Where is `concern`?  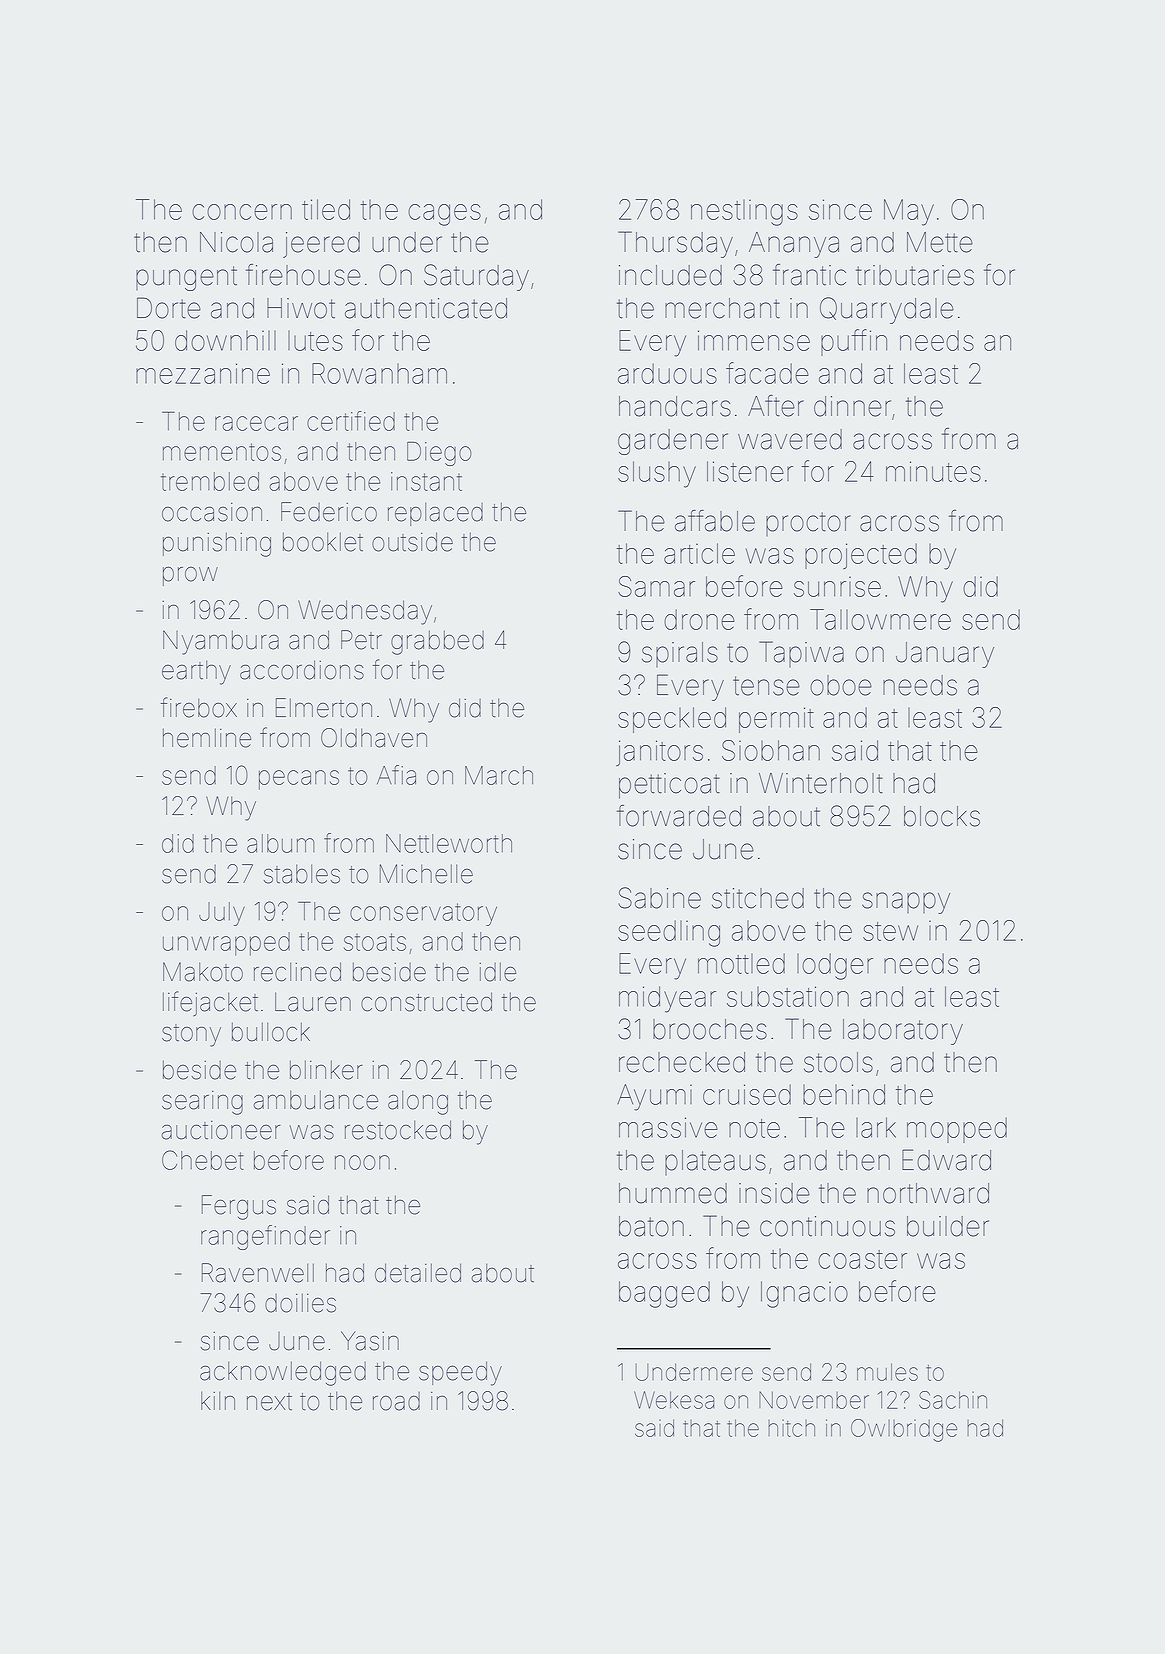 concern is located at coordinates (242, 212).
